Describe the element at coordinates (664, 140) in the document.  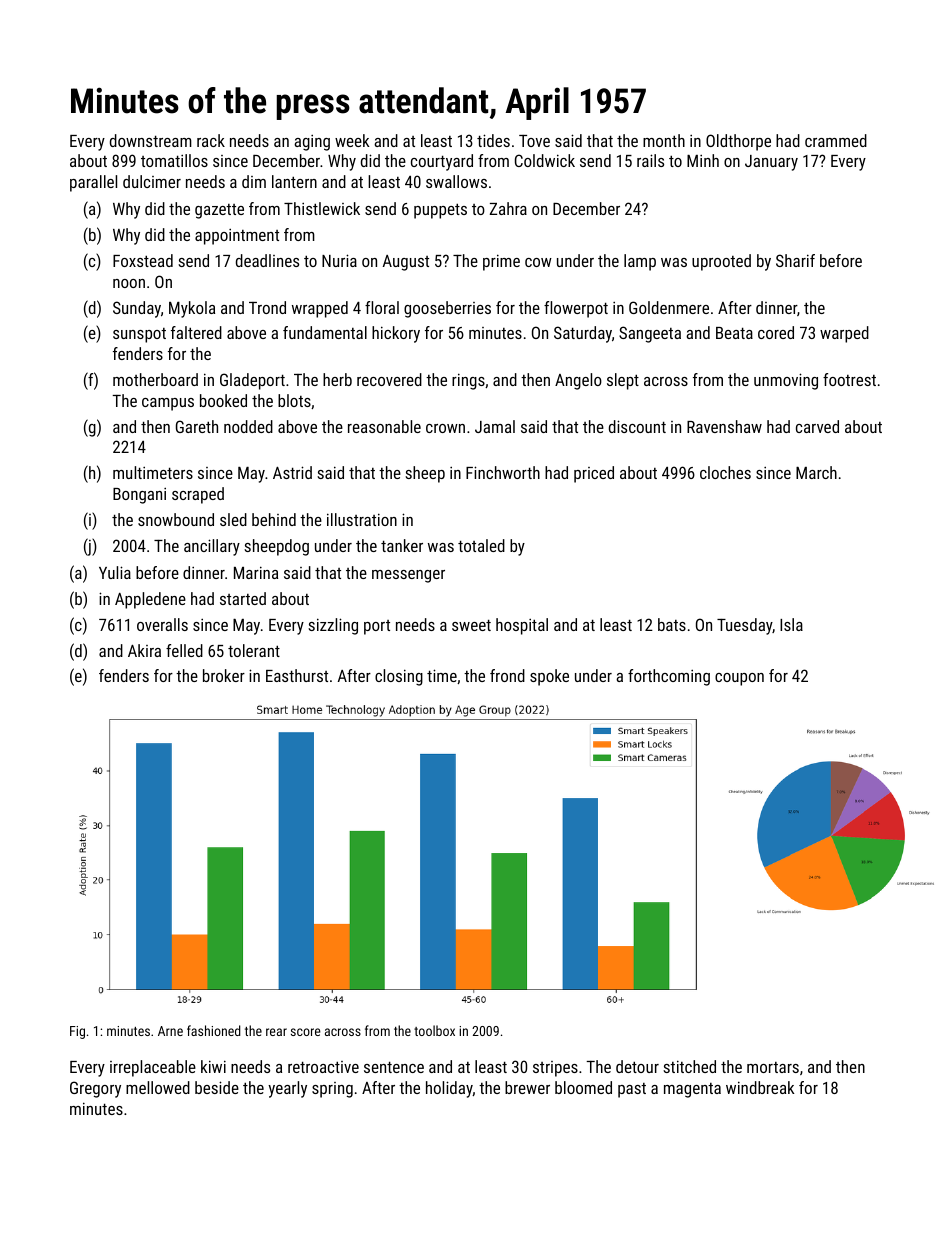
I see `month` at that location.
